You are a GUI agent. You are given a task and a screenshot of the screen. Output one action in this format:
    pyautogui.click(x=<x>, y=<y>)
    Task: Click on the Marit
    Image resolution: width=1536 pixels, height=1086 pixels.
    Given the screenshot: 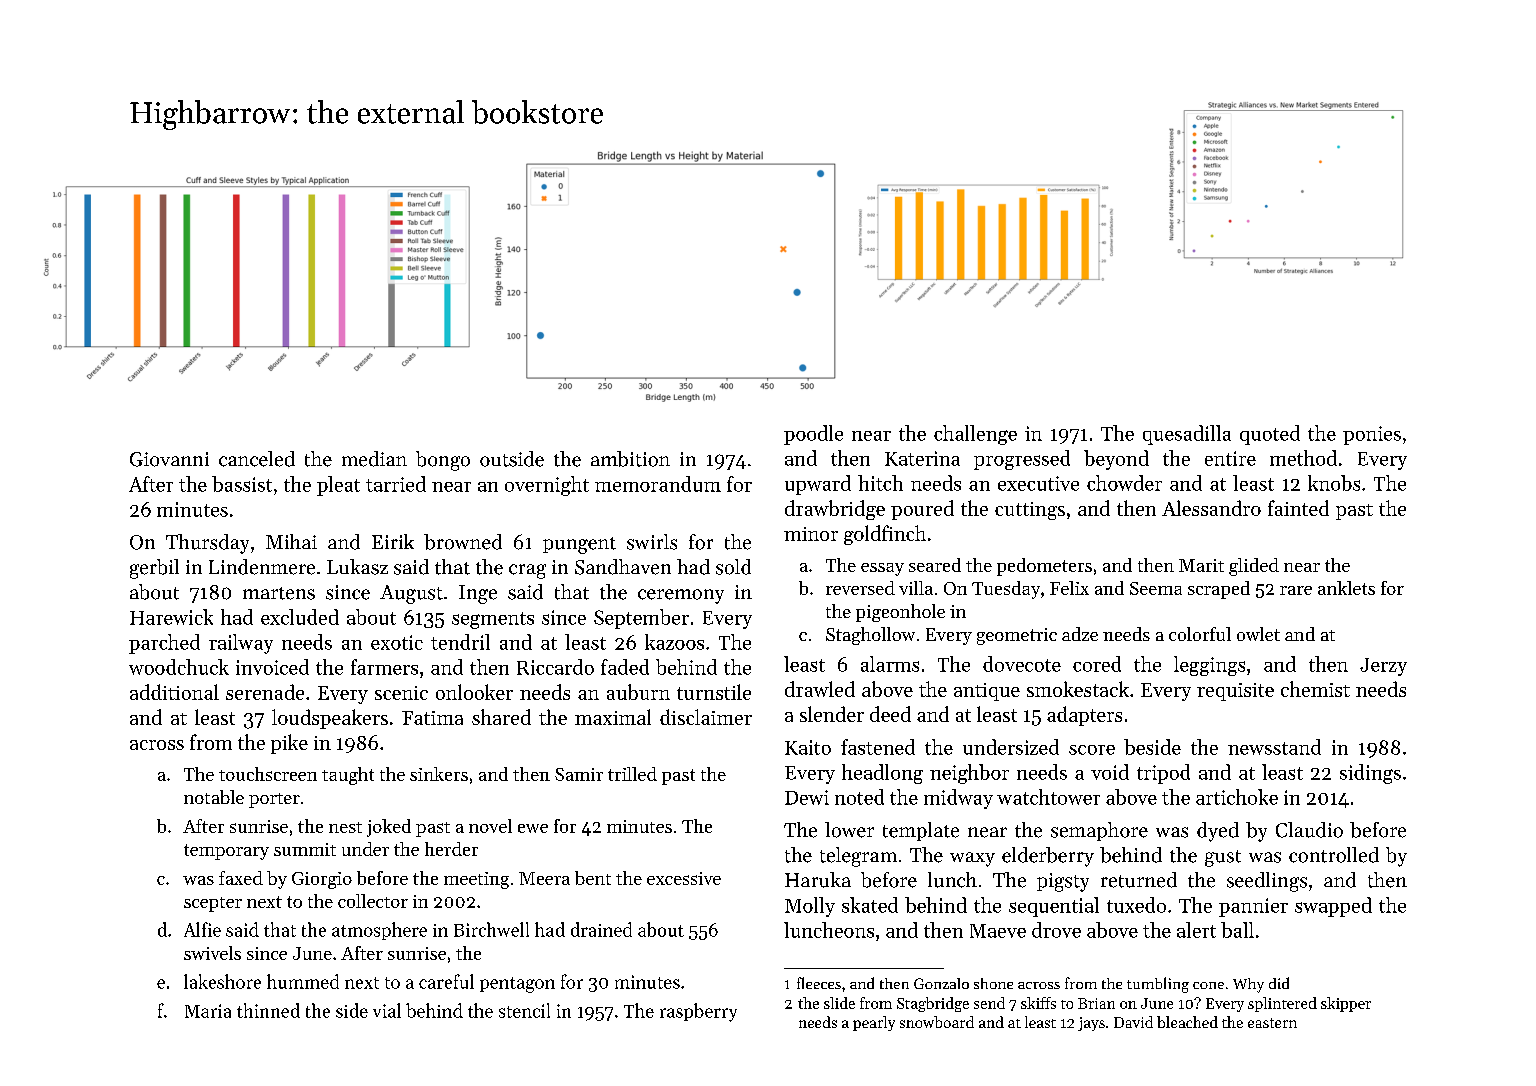 What is the action you would take?
    pyautogui.click(x=1201, y=565)
